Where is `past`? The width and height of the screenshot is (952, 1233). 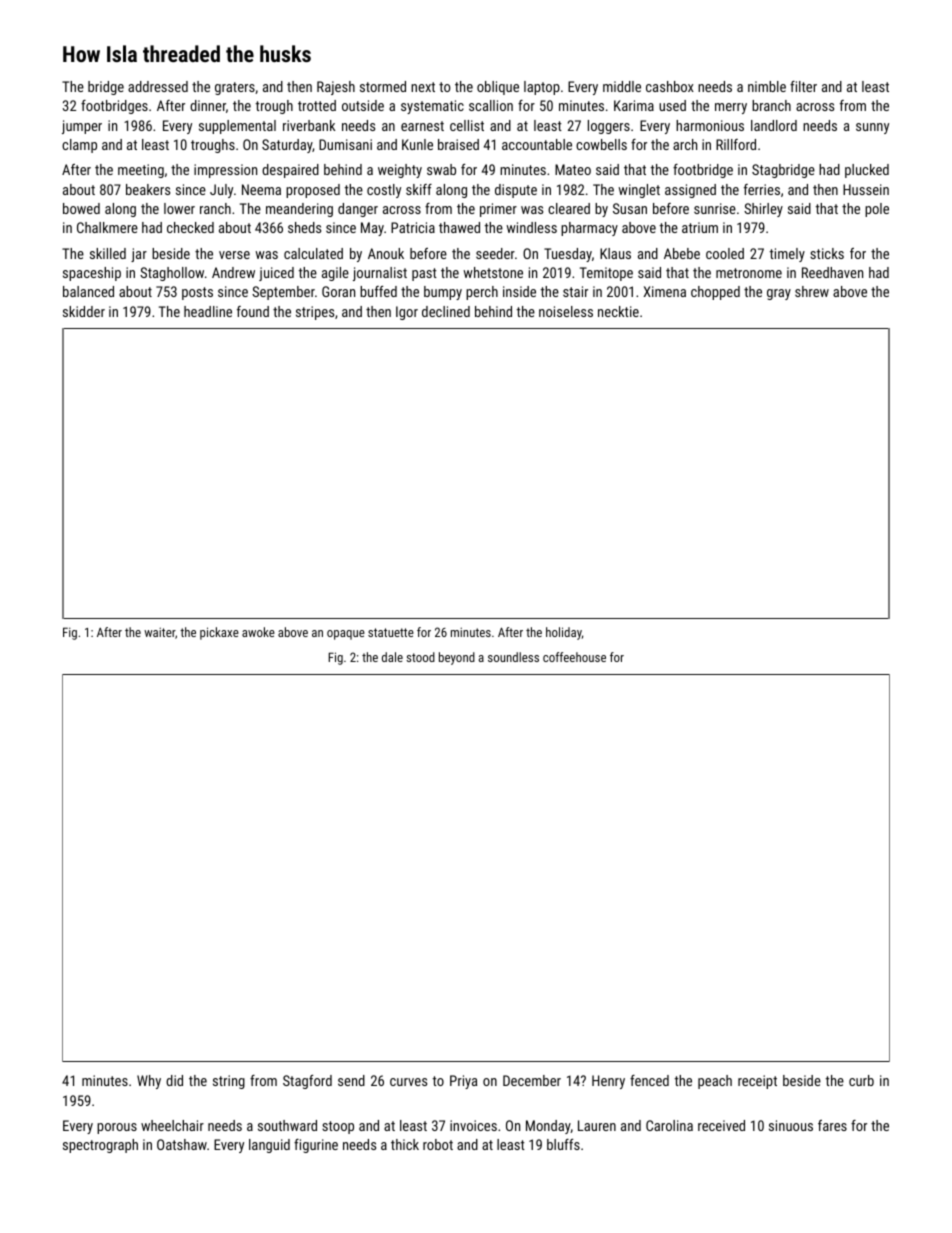 past is located at coordinates (424, 274).
